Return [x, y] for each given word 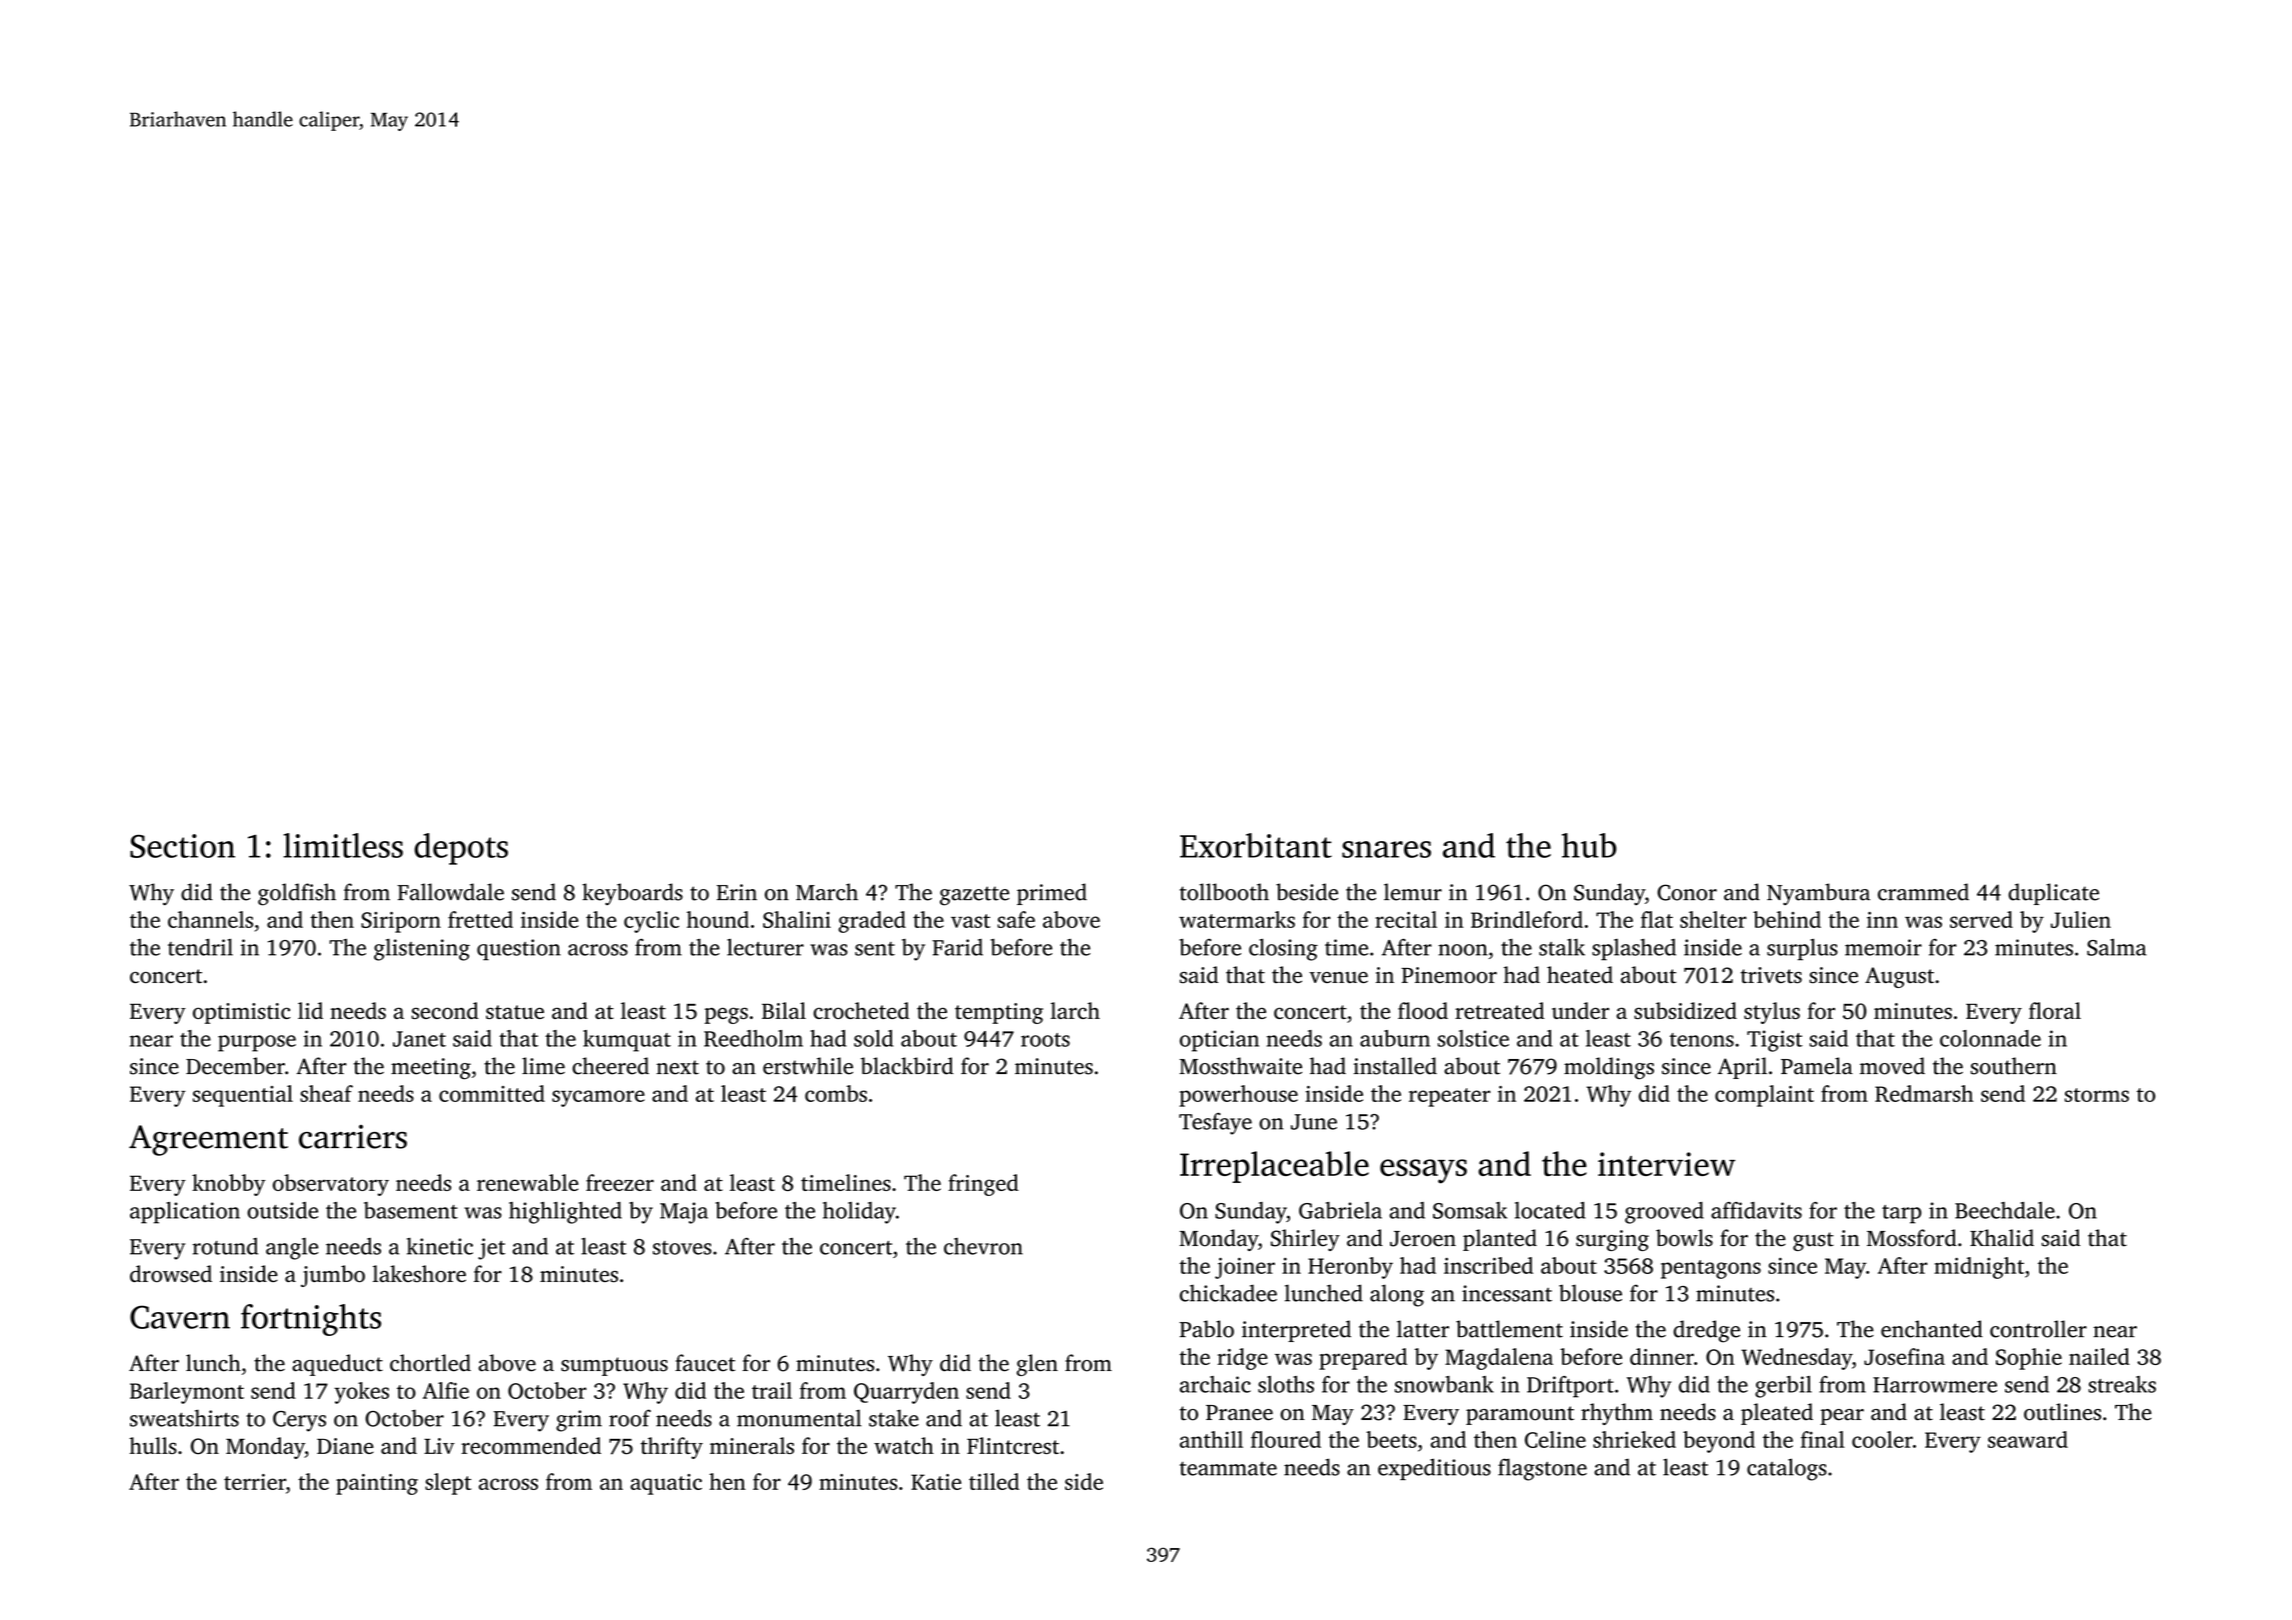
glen [1037, 1365]
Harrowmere [1935, 1385]
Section [182, 846]
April [1742, 1068]
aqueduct [337, 1365]
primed [1052, 894]
